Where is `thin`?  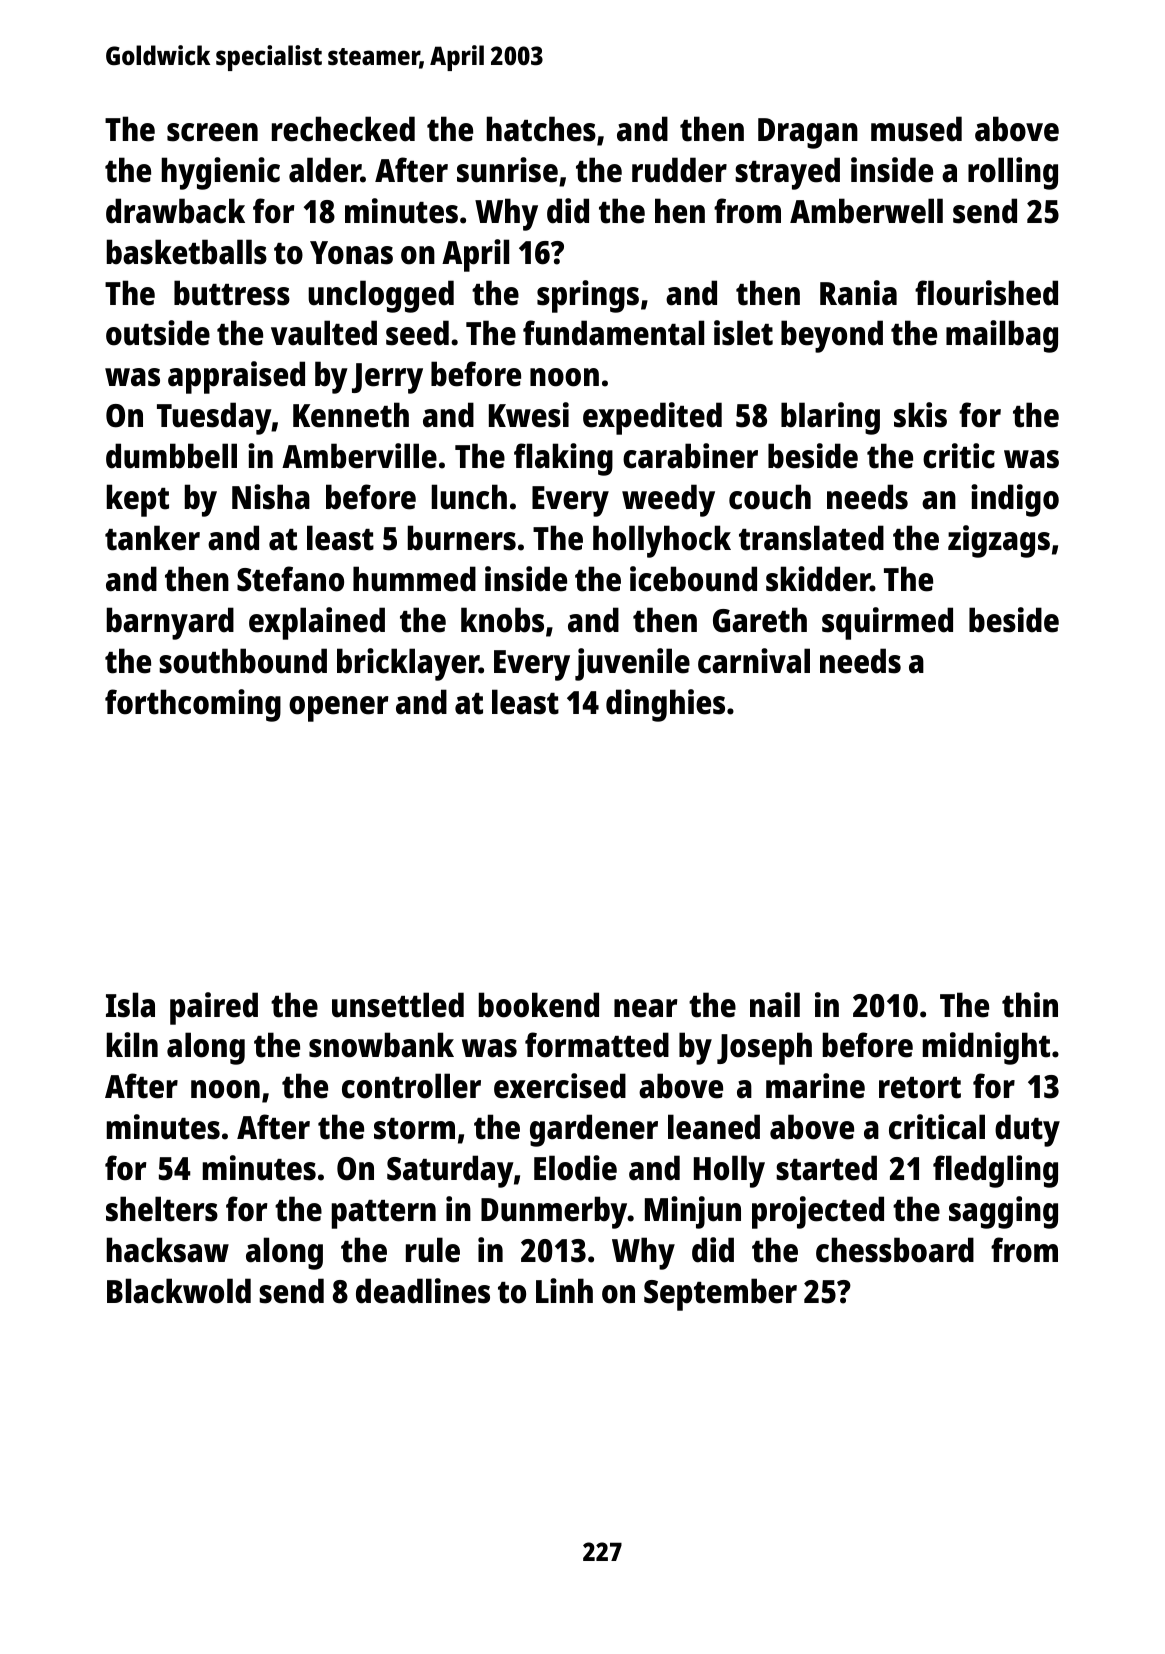 thin is located at coordinates (1030, 1005).
